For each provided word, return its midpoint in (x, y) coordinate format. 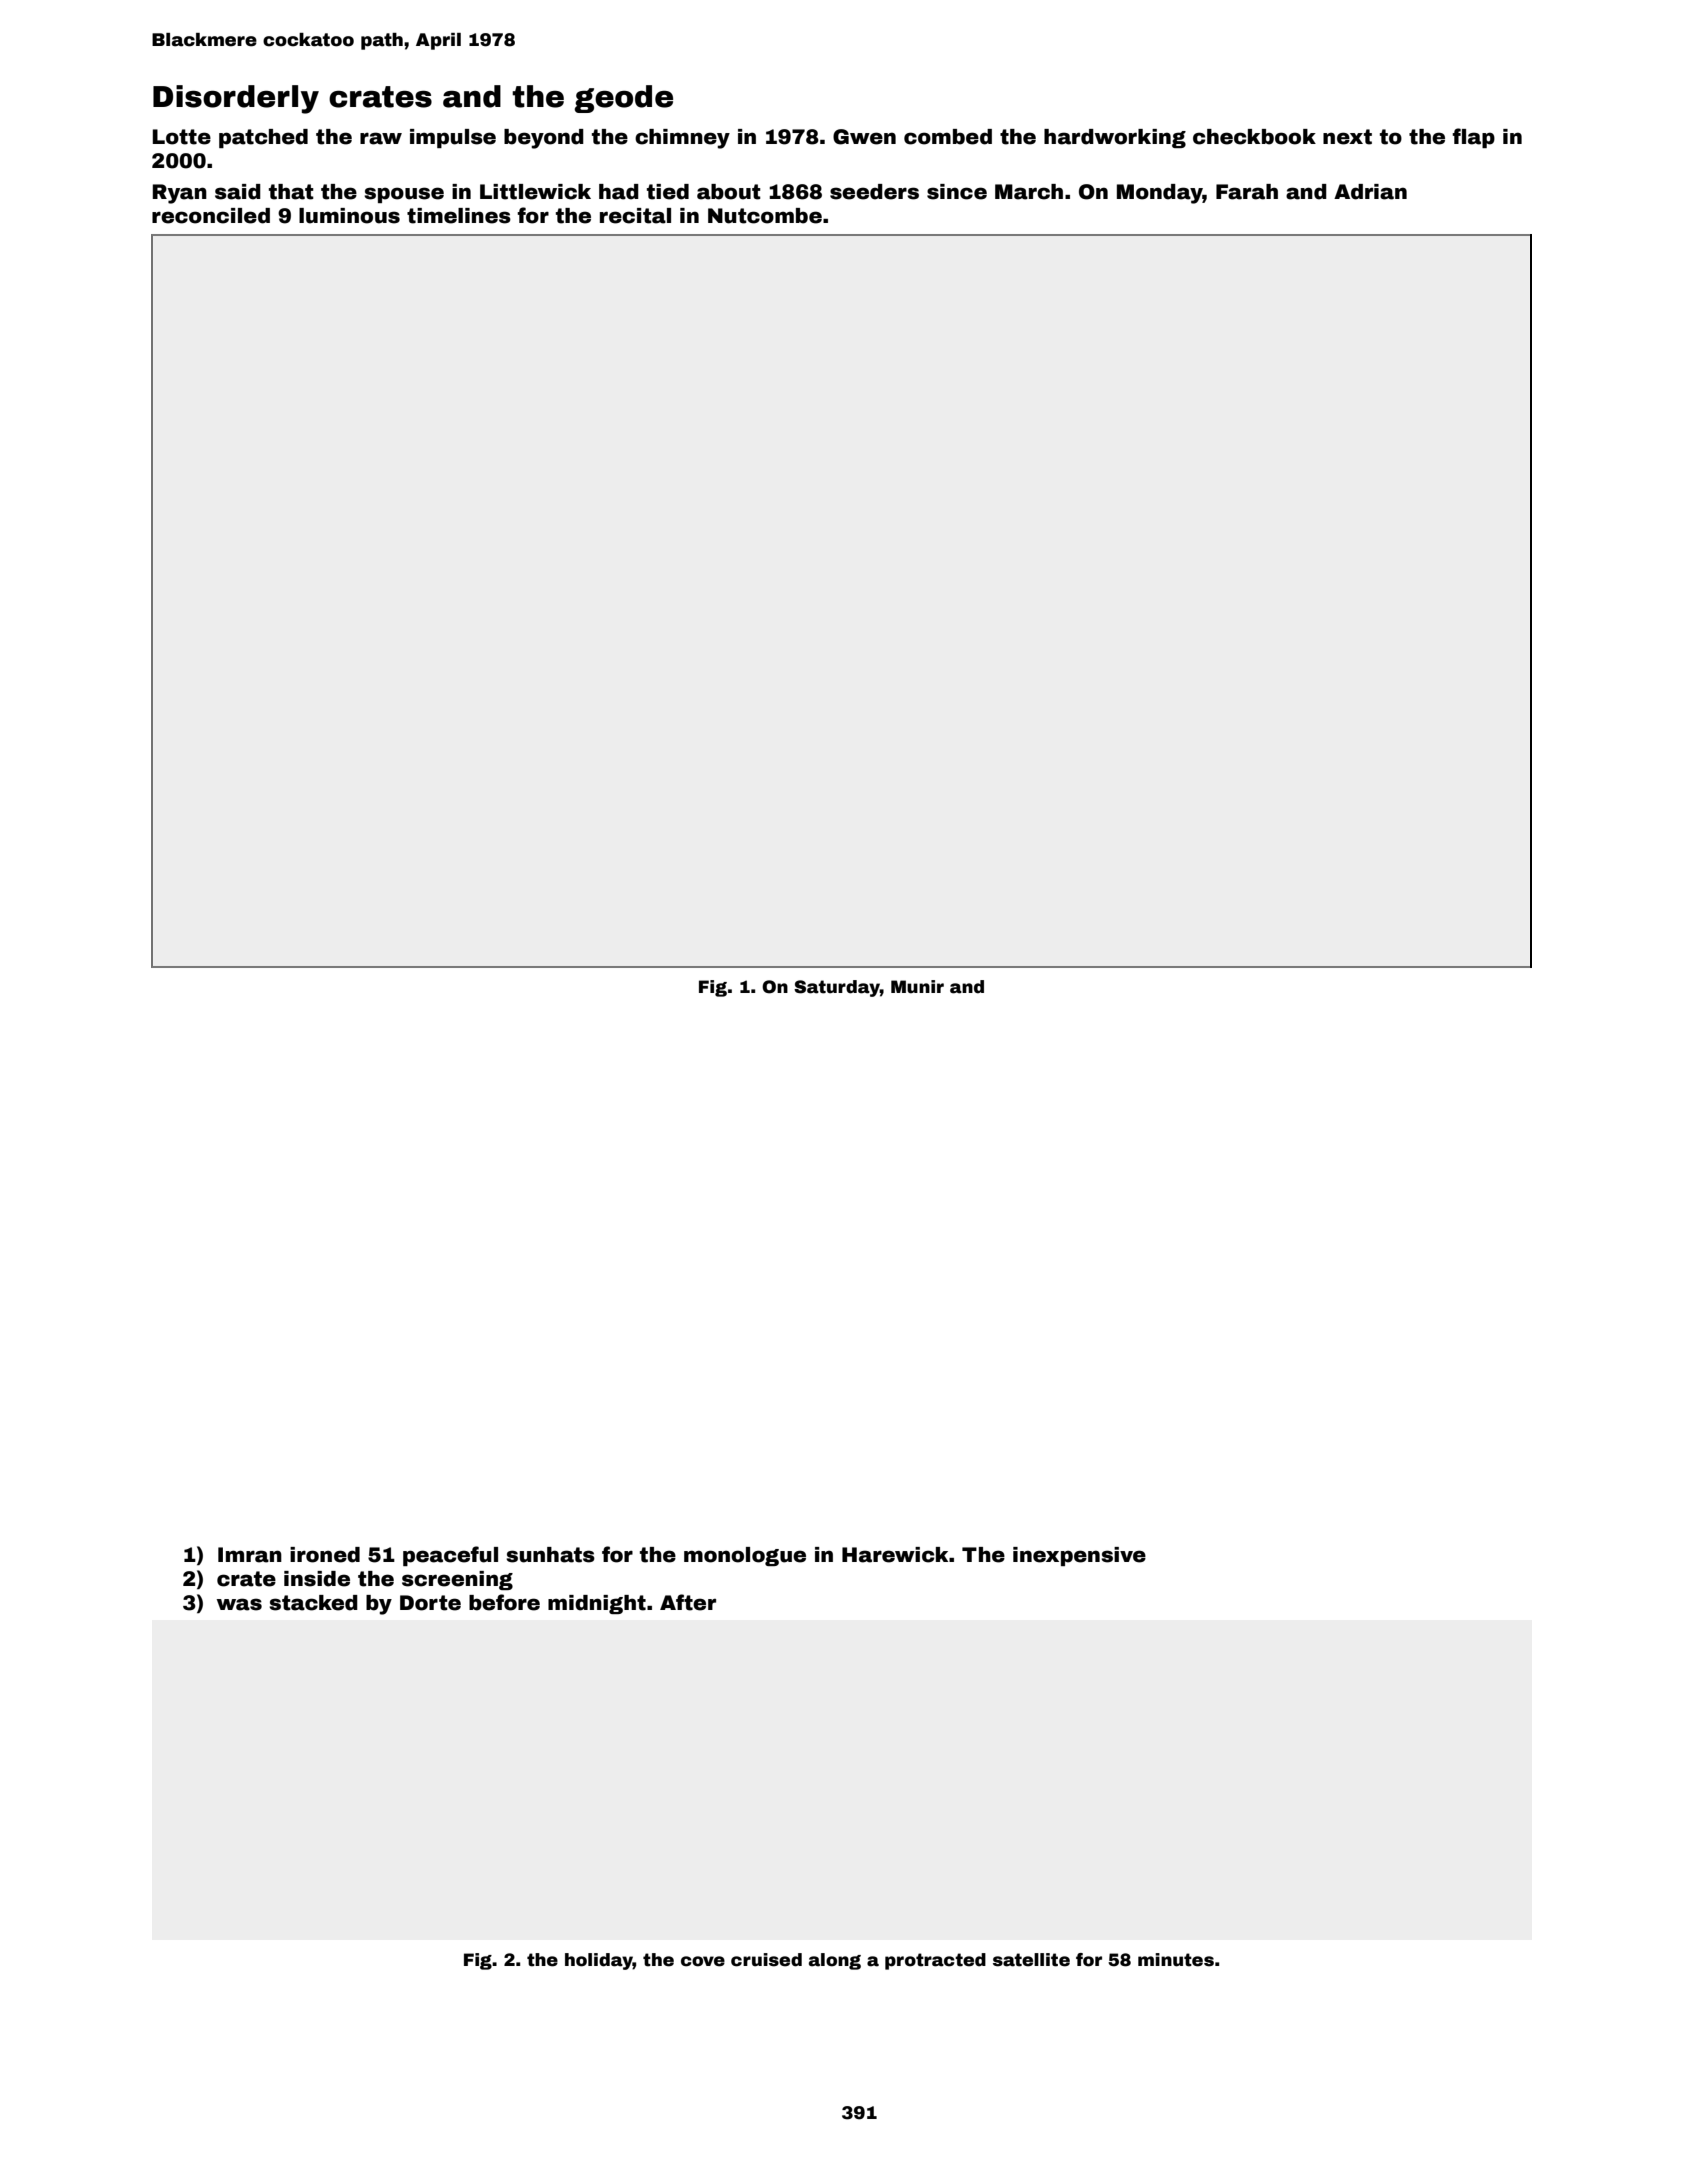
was (239, 1604)
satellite (1031, 1960)
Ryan (180, 194)
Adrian (1370, 192)
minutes (1176, 1960)
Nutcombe (765, 216)
